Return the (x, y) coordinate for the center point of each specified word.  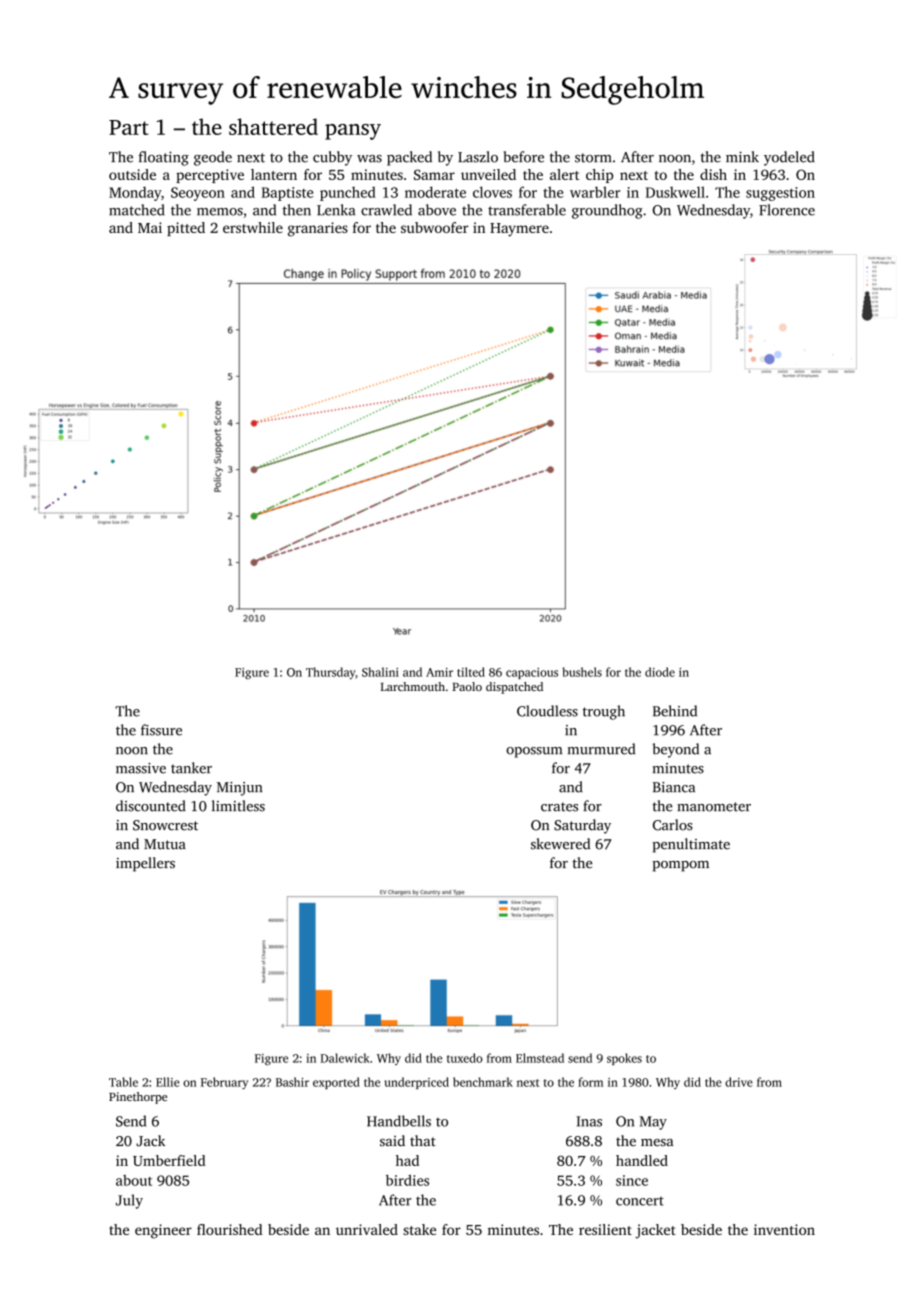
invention (784, 1229)
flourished (229, 1229)
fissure (161, 730)
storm (593, 158)
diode (660, 672)
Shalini (380, 672)
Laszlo (478, 157)
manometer (714, 807)
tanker (191, 768)
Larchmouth (413, 686)
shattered (273, 126)
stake (419, 1229)
